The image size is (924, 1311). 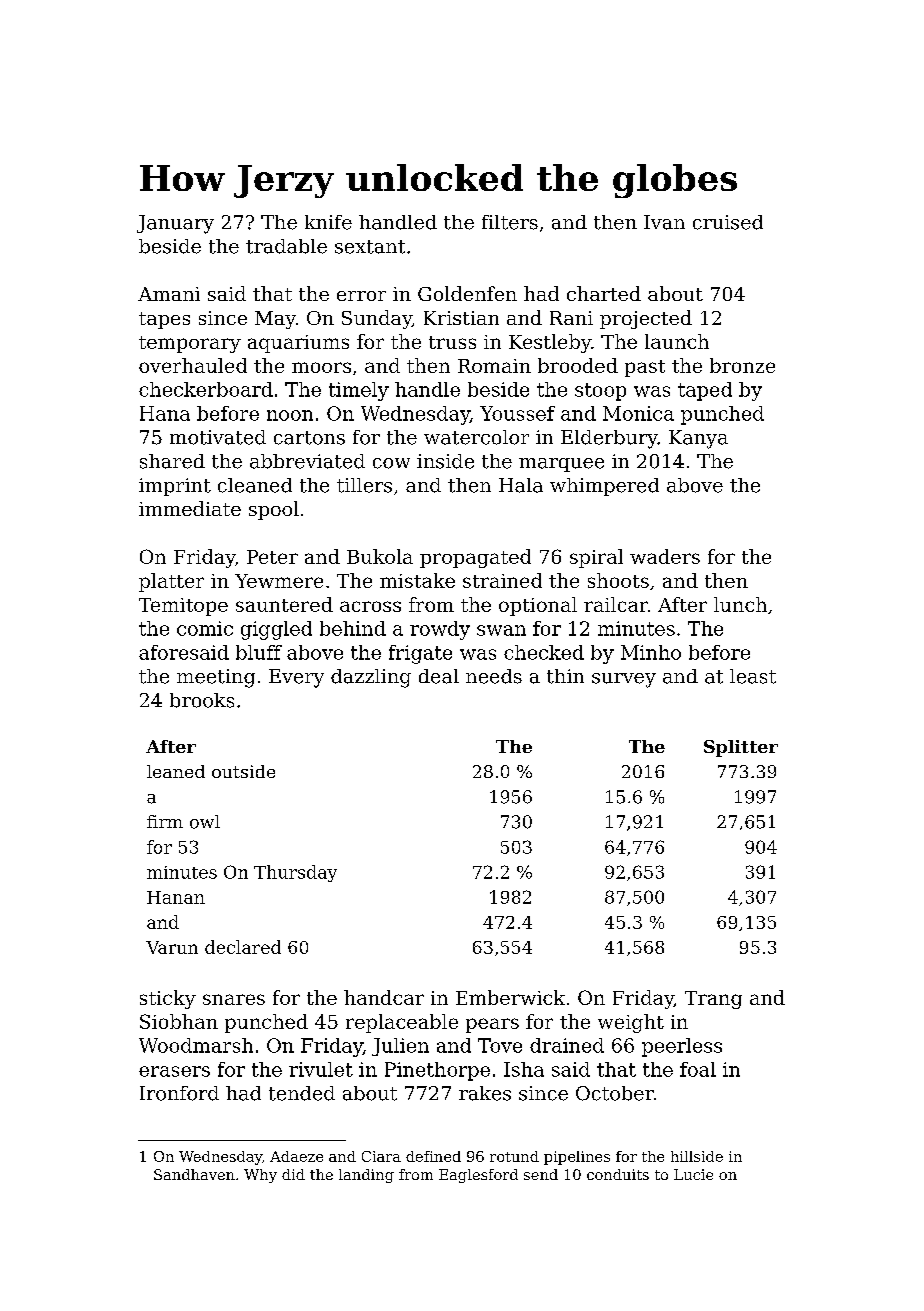 I want to click on Kanya, so click(x=698, y=439).
